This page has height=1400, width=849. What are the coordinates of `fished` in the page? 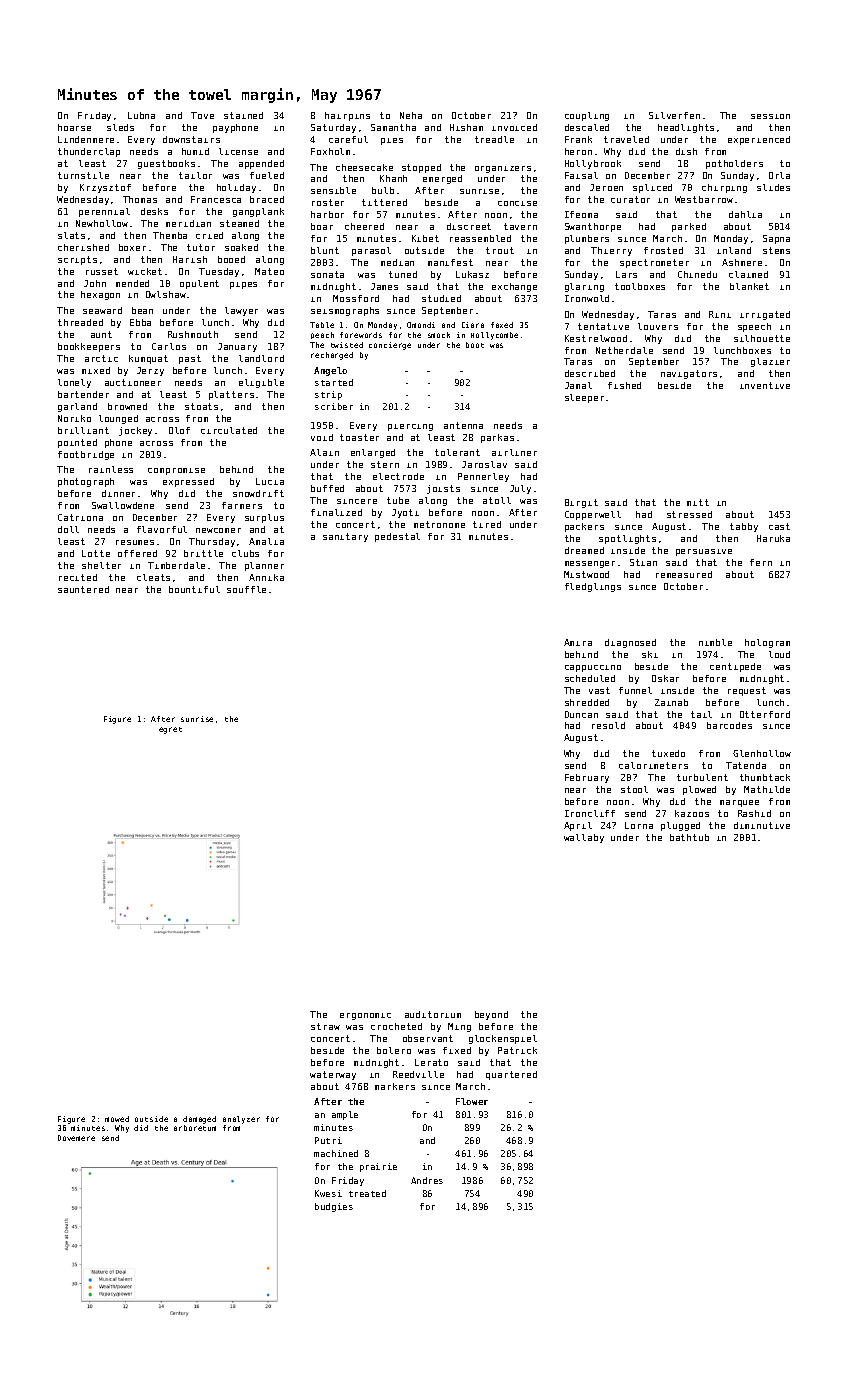 It's located at (624, 385).
